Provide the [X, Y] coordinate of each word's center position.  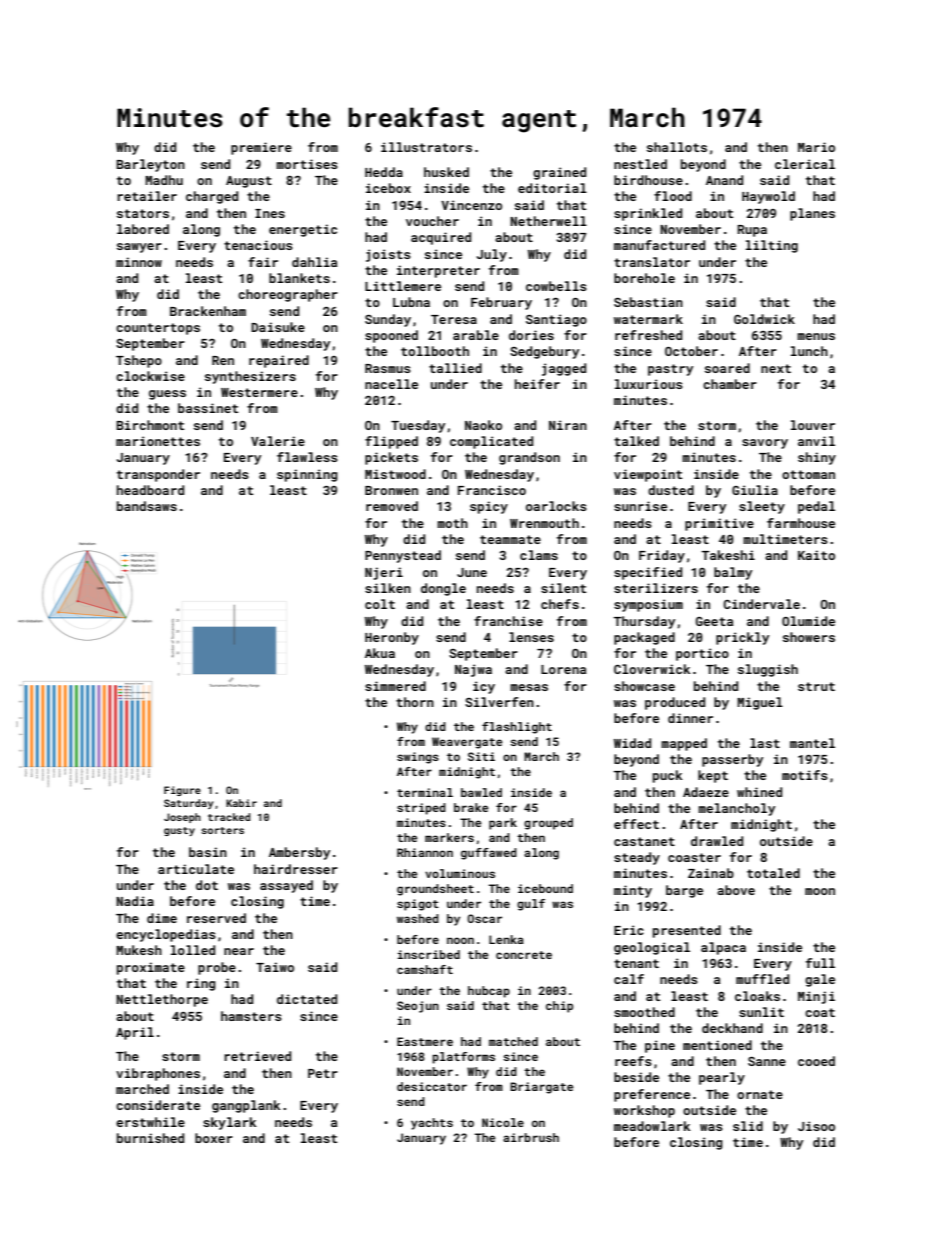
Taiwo [275, 967]
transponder [158, 475]
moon [820, 891]
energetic [303, 230]
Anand [724, 180]
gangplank [246, 1106]
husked [446, 172]
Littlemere [403, 286]
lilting [772, 246]
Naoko [483, 425]
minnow [139, 262]
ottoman [808, 474]
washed [418, 918]
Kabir [241, 803]
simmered [395, 686]
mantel [812, 743]
